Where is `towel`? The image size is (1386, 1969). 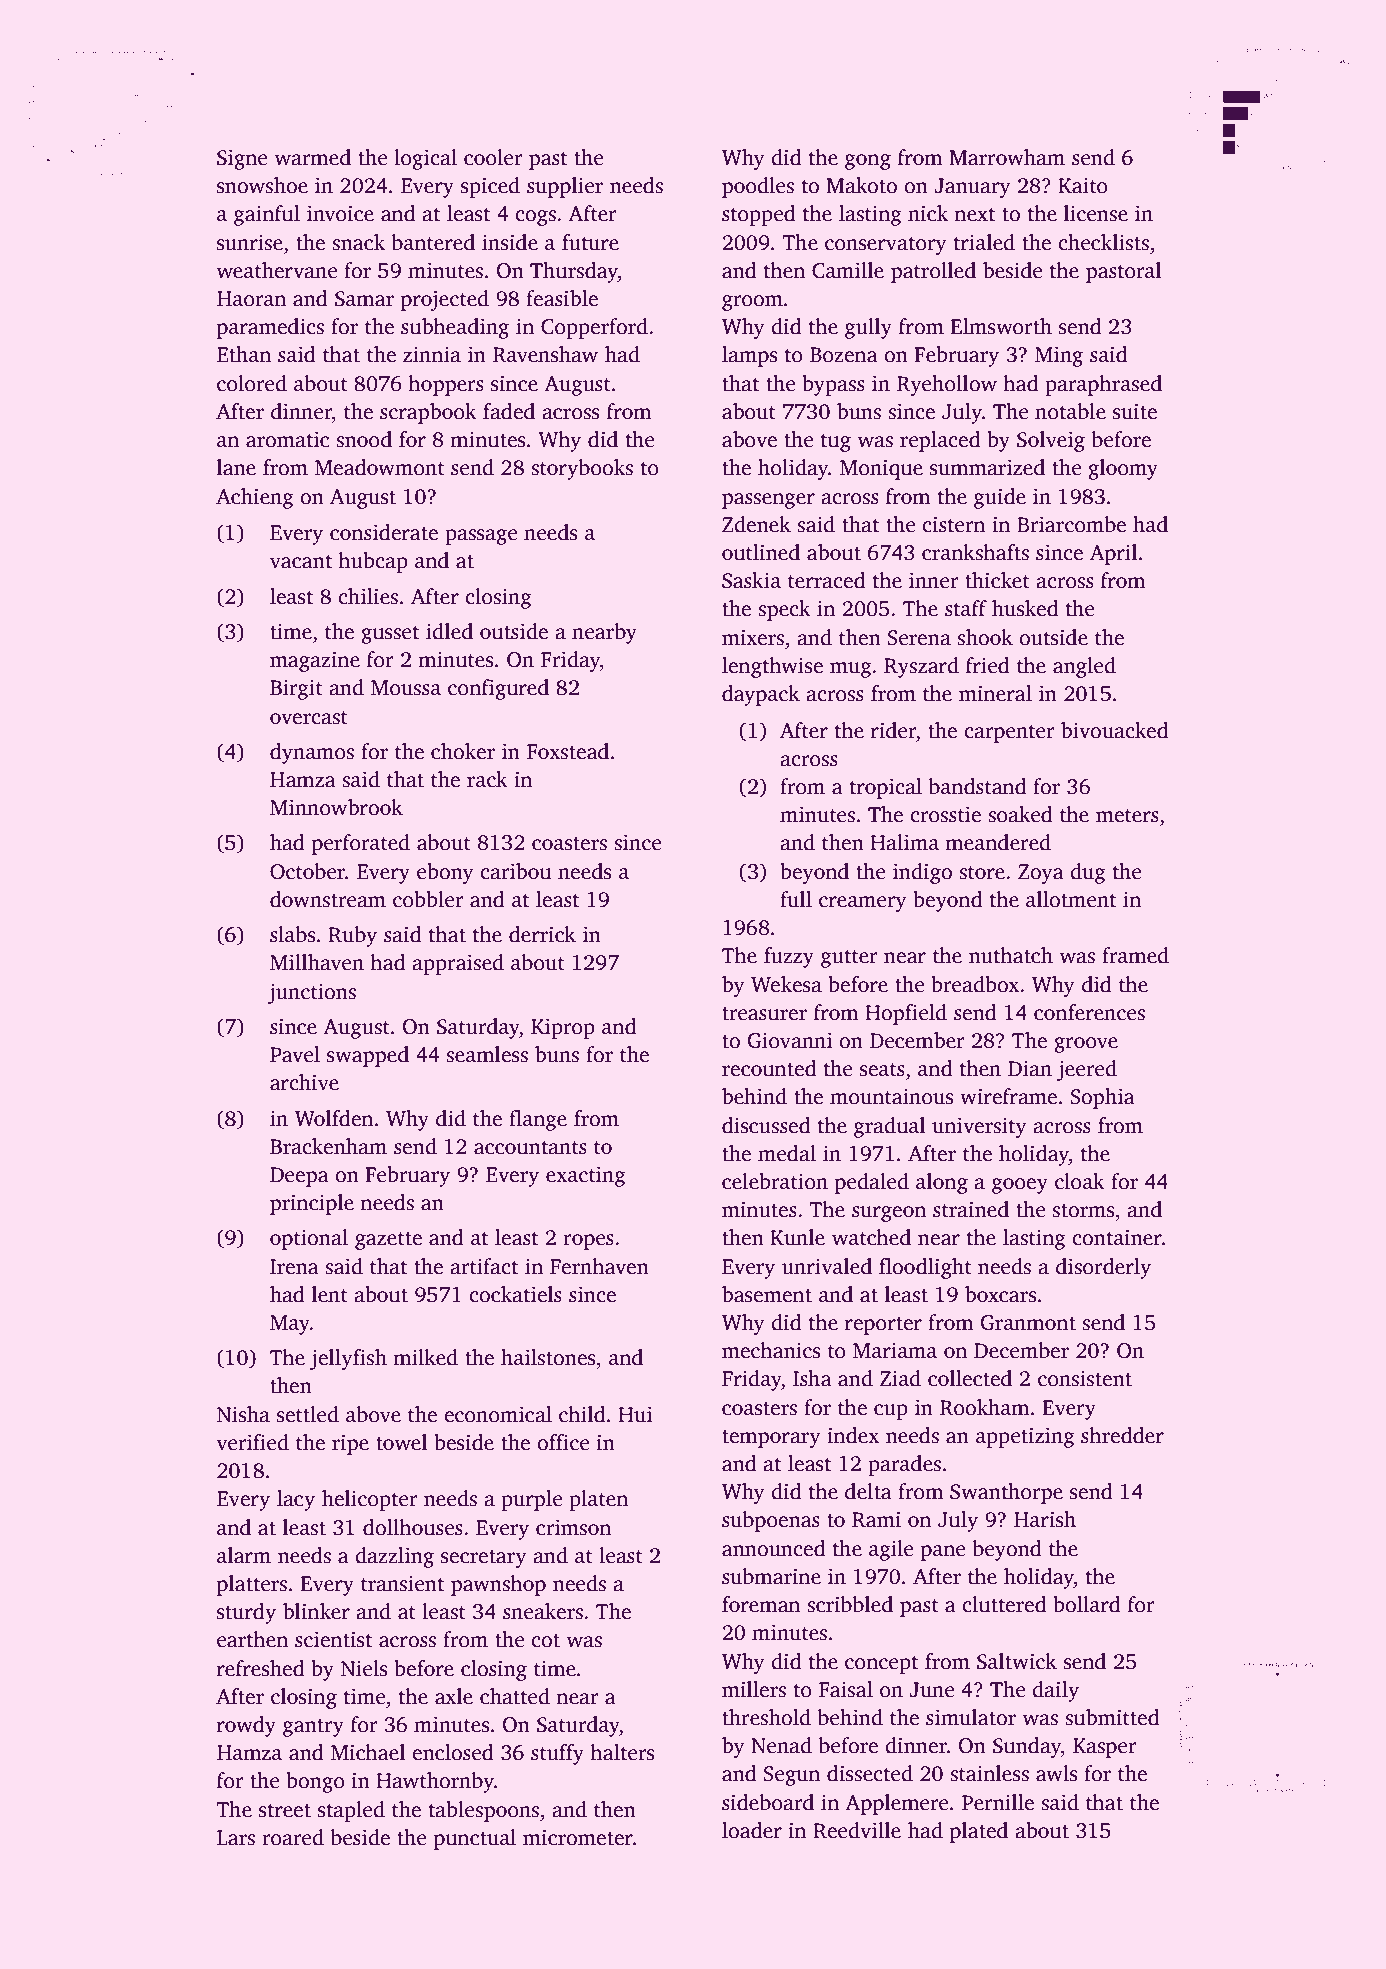
towel is located at coordinates (401, 1442).
